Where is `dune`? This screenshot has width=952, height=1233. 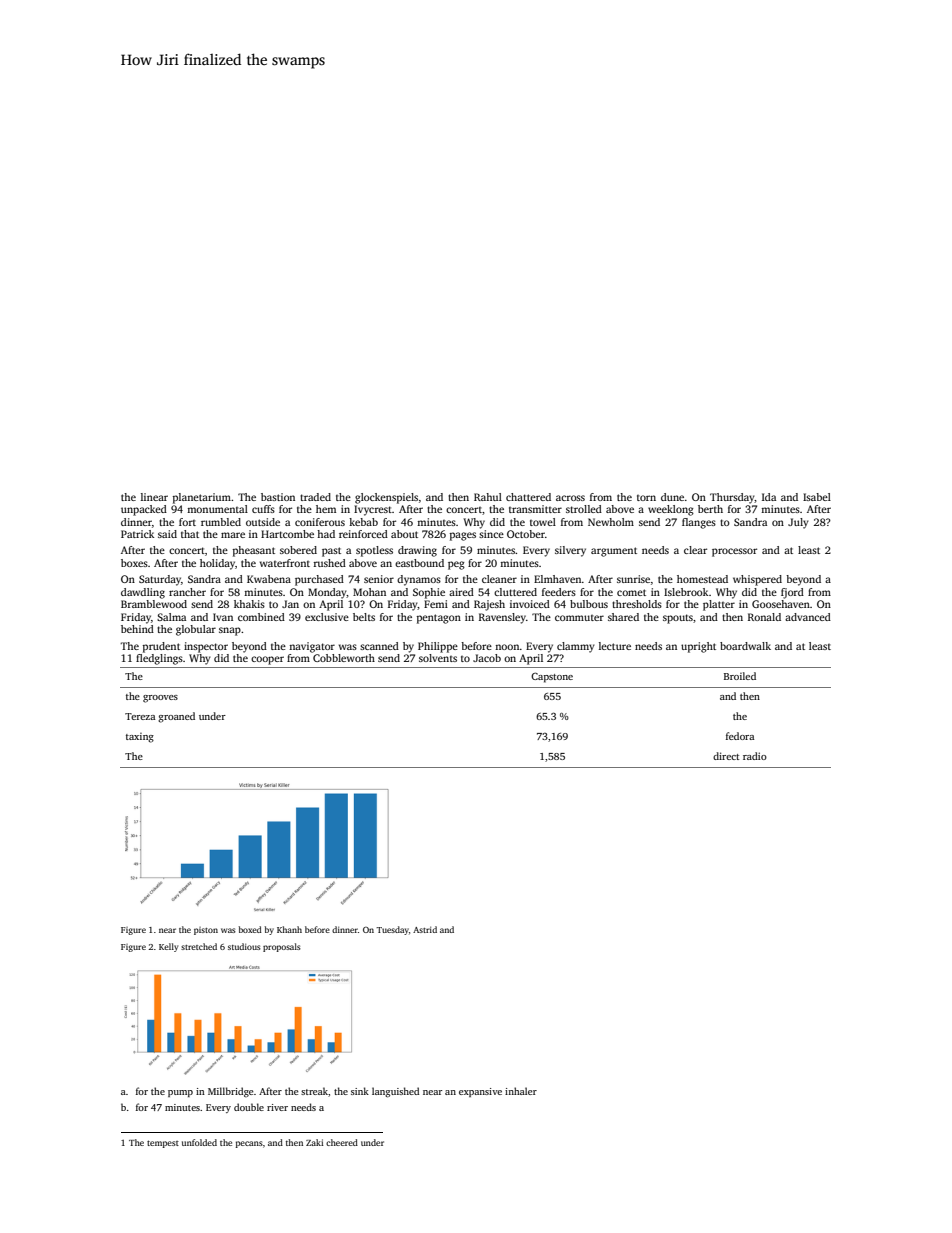
dune is located at coordinates (672, 497).
